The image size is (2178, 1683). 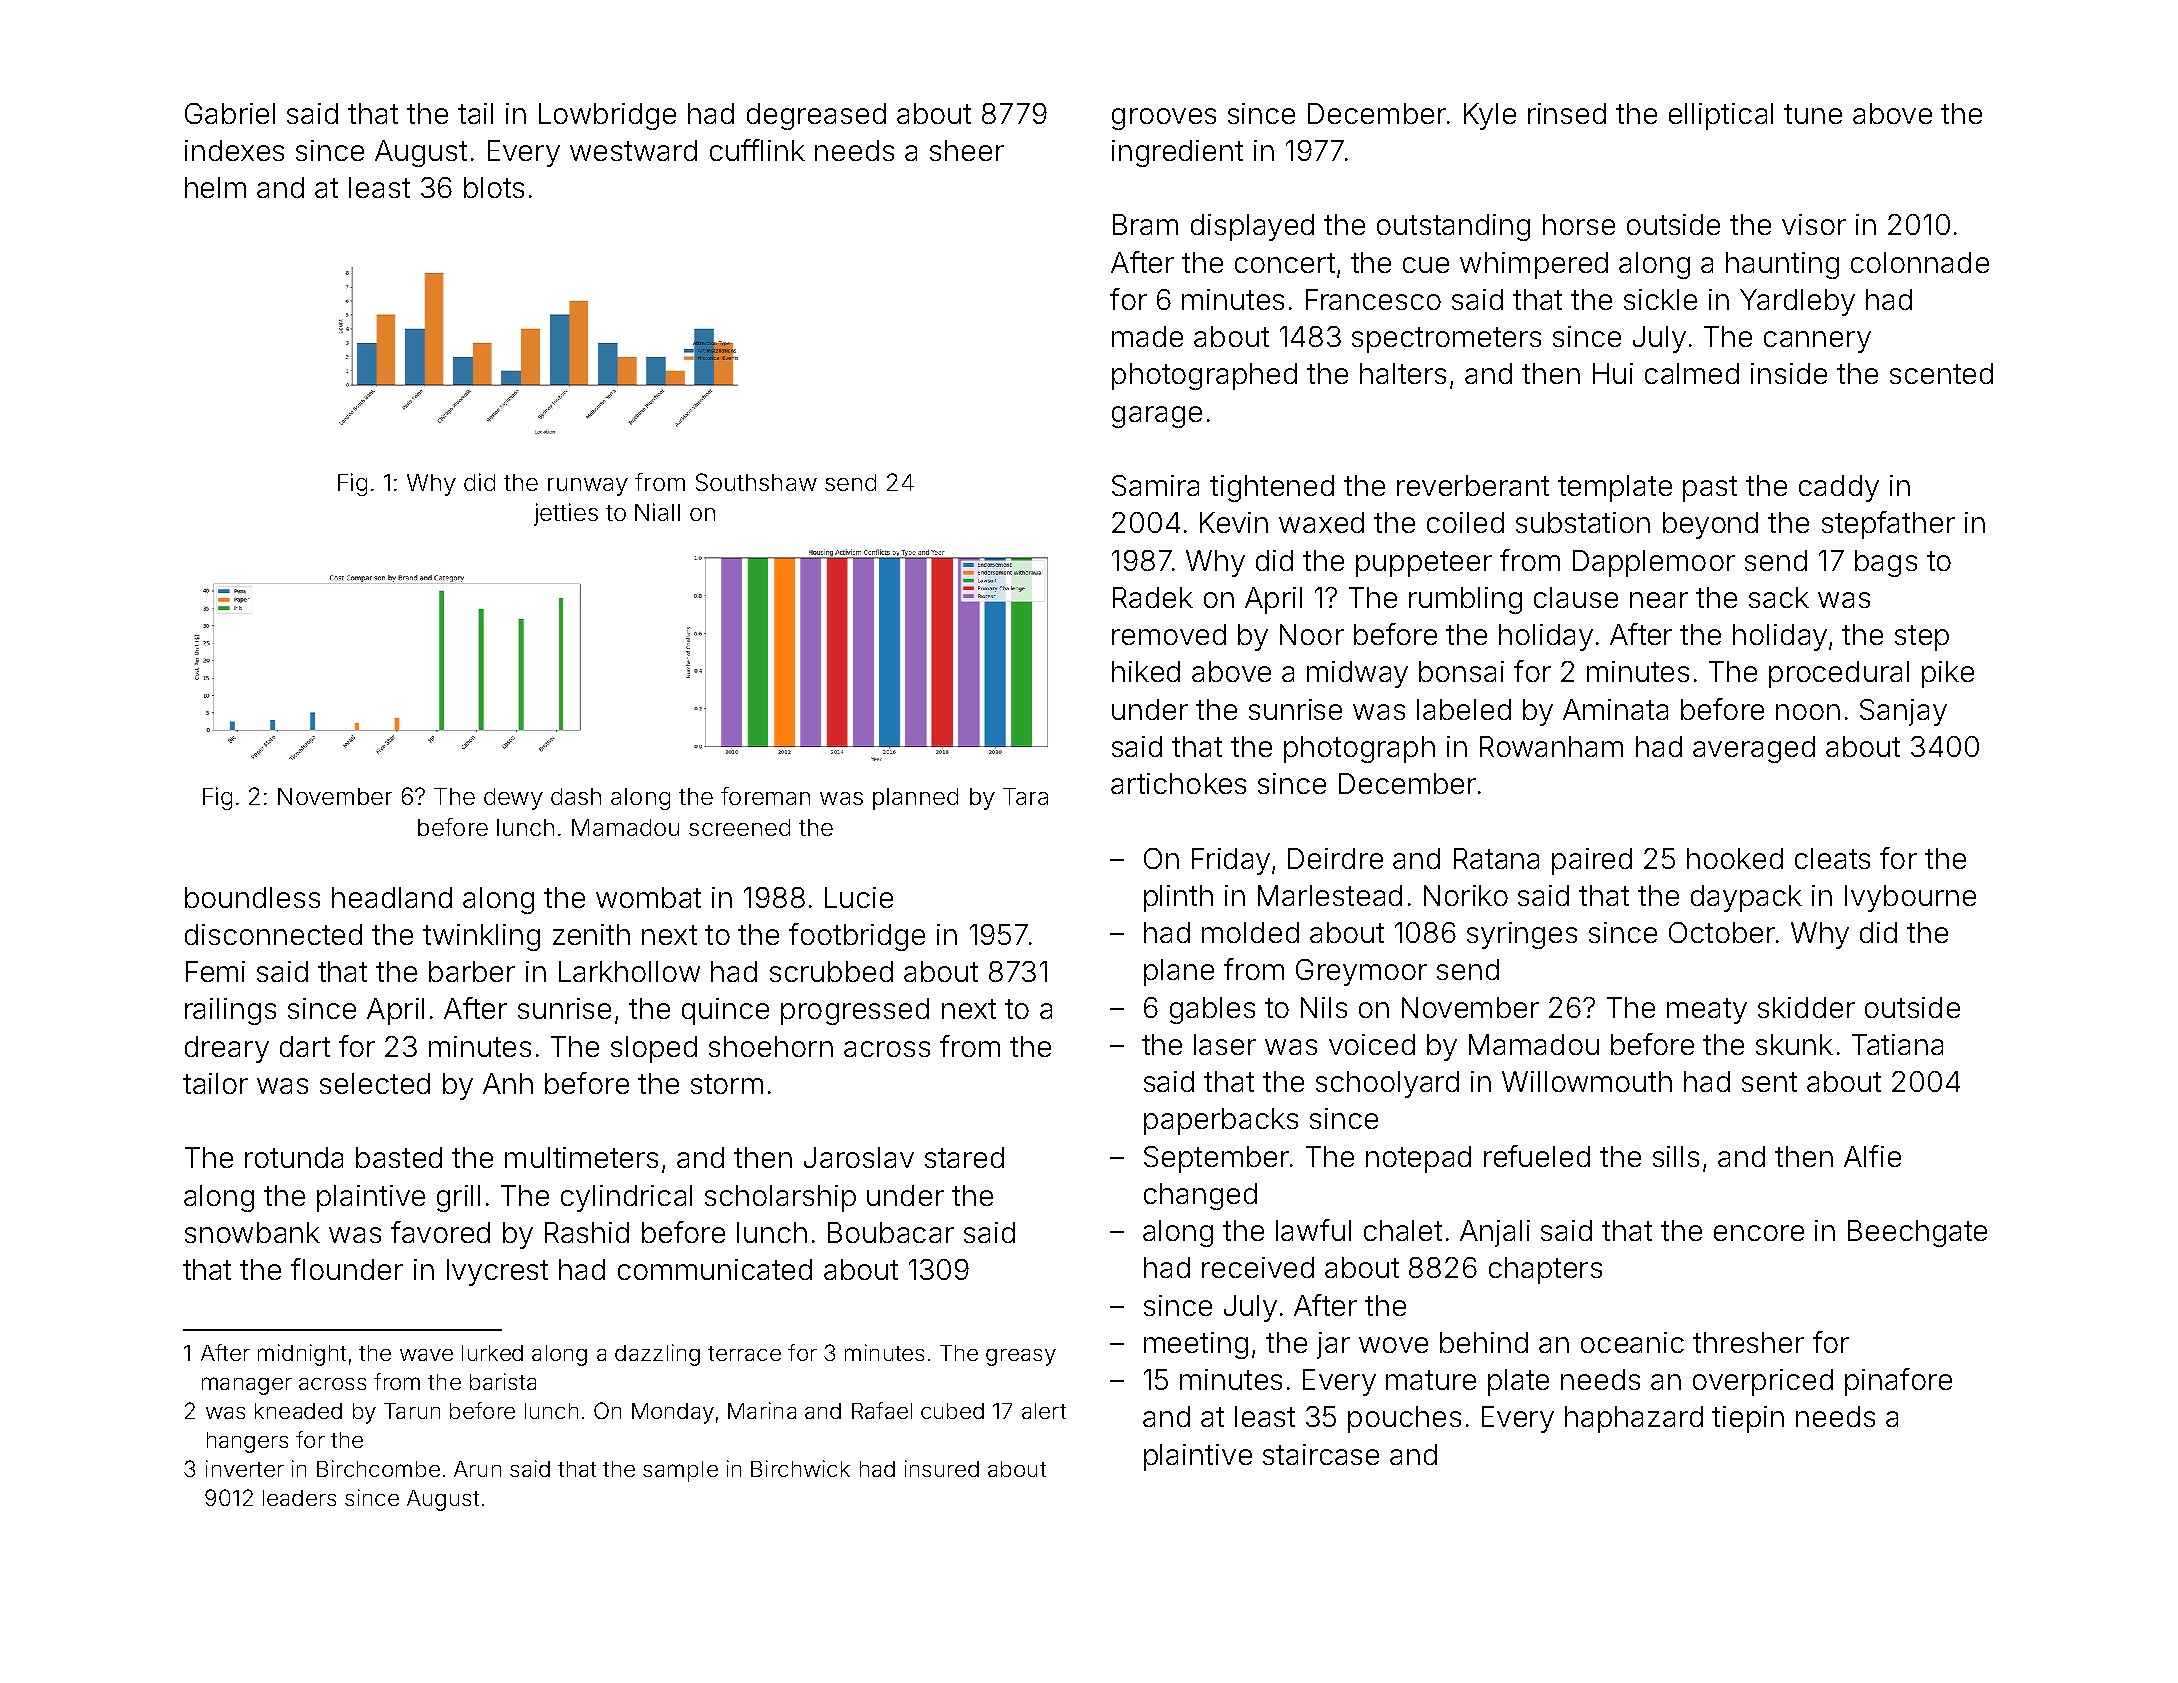 I want to click on elliptical, so click(x=1721, y=116).
